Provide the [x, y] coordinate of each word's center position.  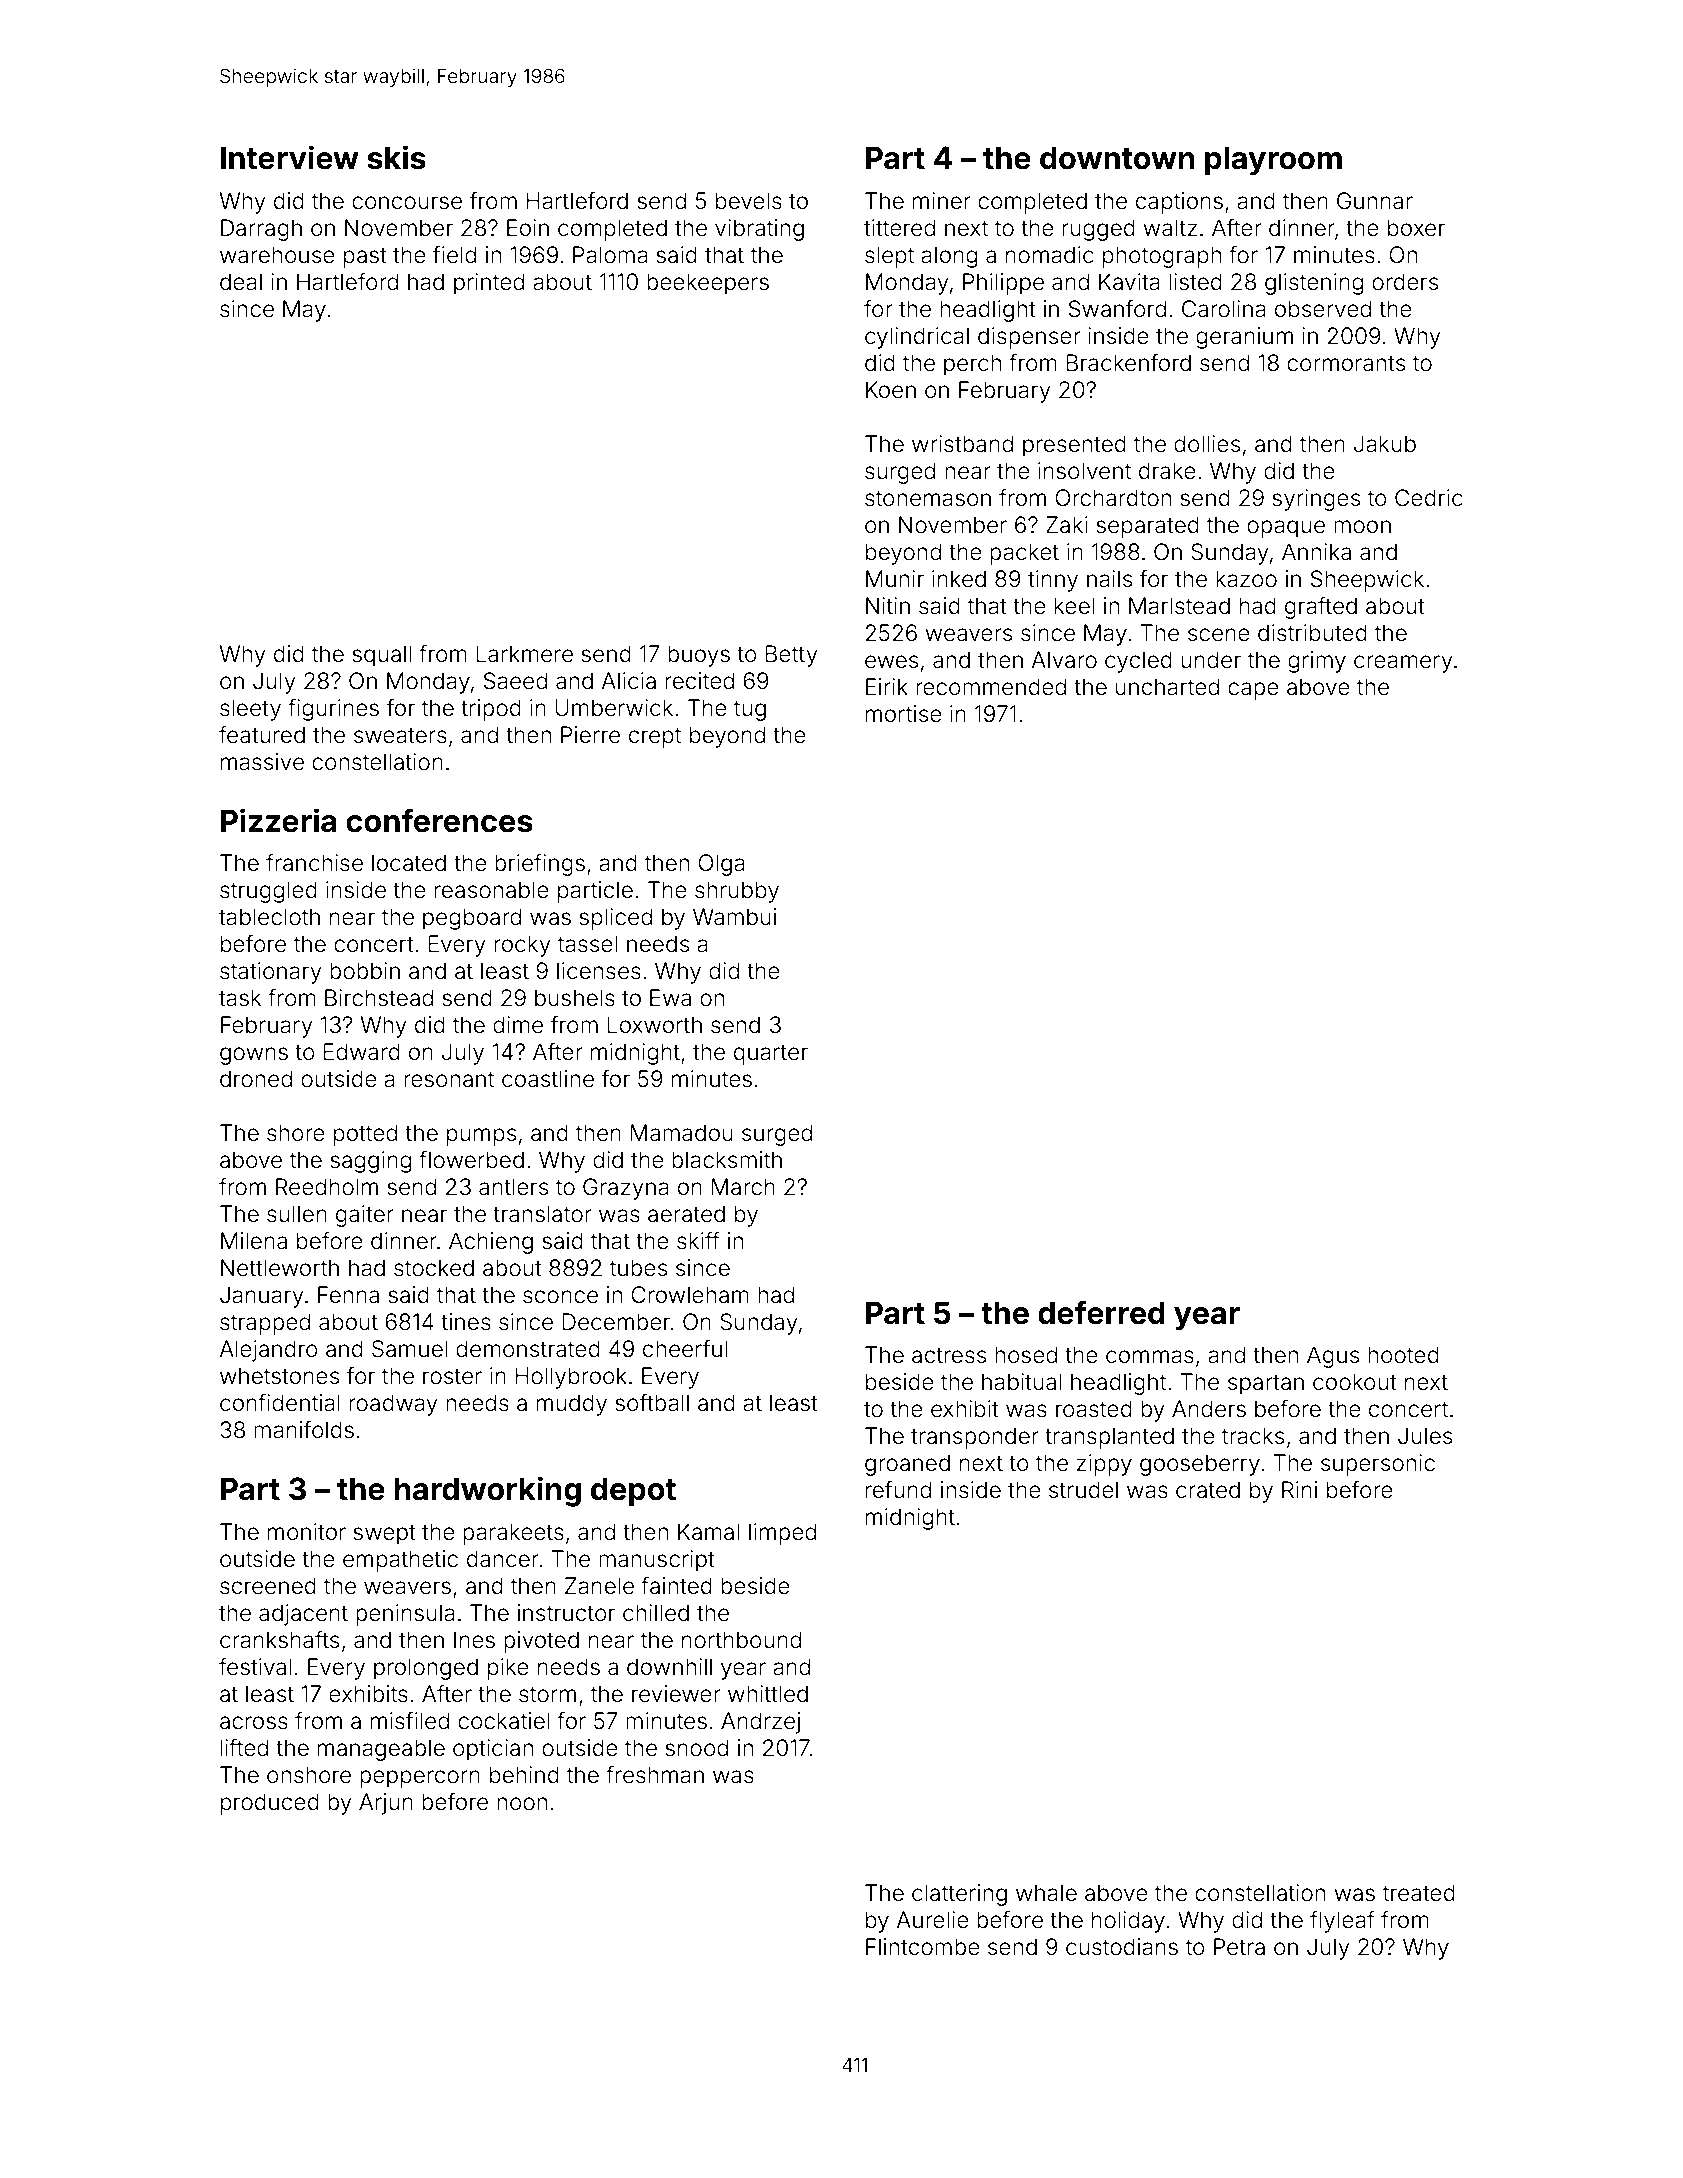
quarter [771, 1054]
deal [241, 282]
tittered [899, 228]
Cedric [1429, 498]
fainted [676, 1585]
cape [1253, 691]
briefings [540, 865]
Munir [895, 578]
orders [1405, 282]
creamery [1403, 664]
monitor [307, 1532]
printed [489, 284]
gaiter [365, 1216]
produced [270, 1804]
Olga [721, 865]
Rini [1299, 1489]
